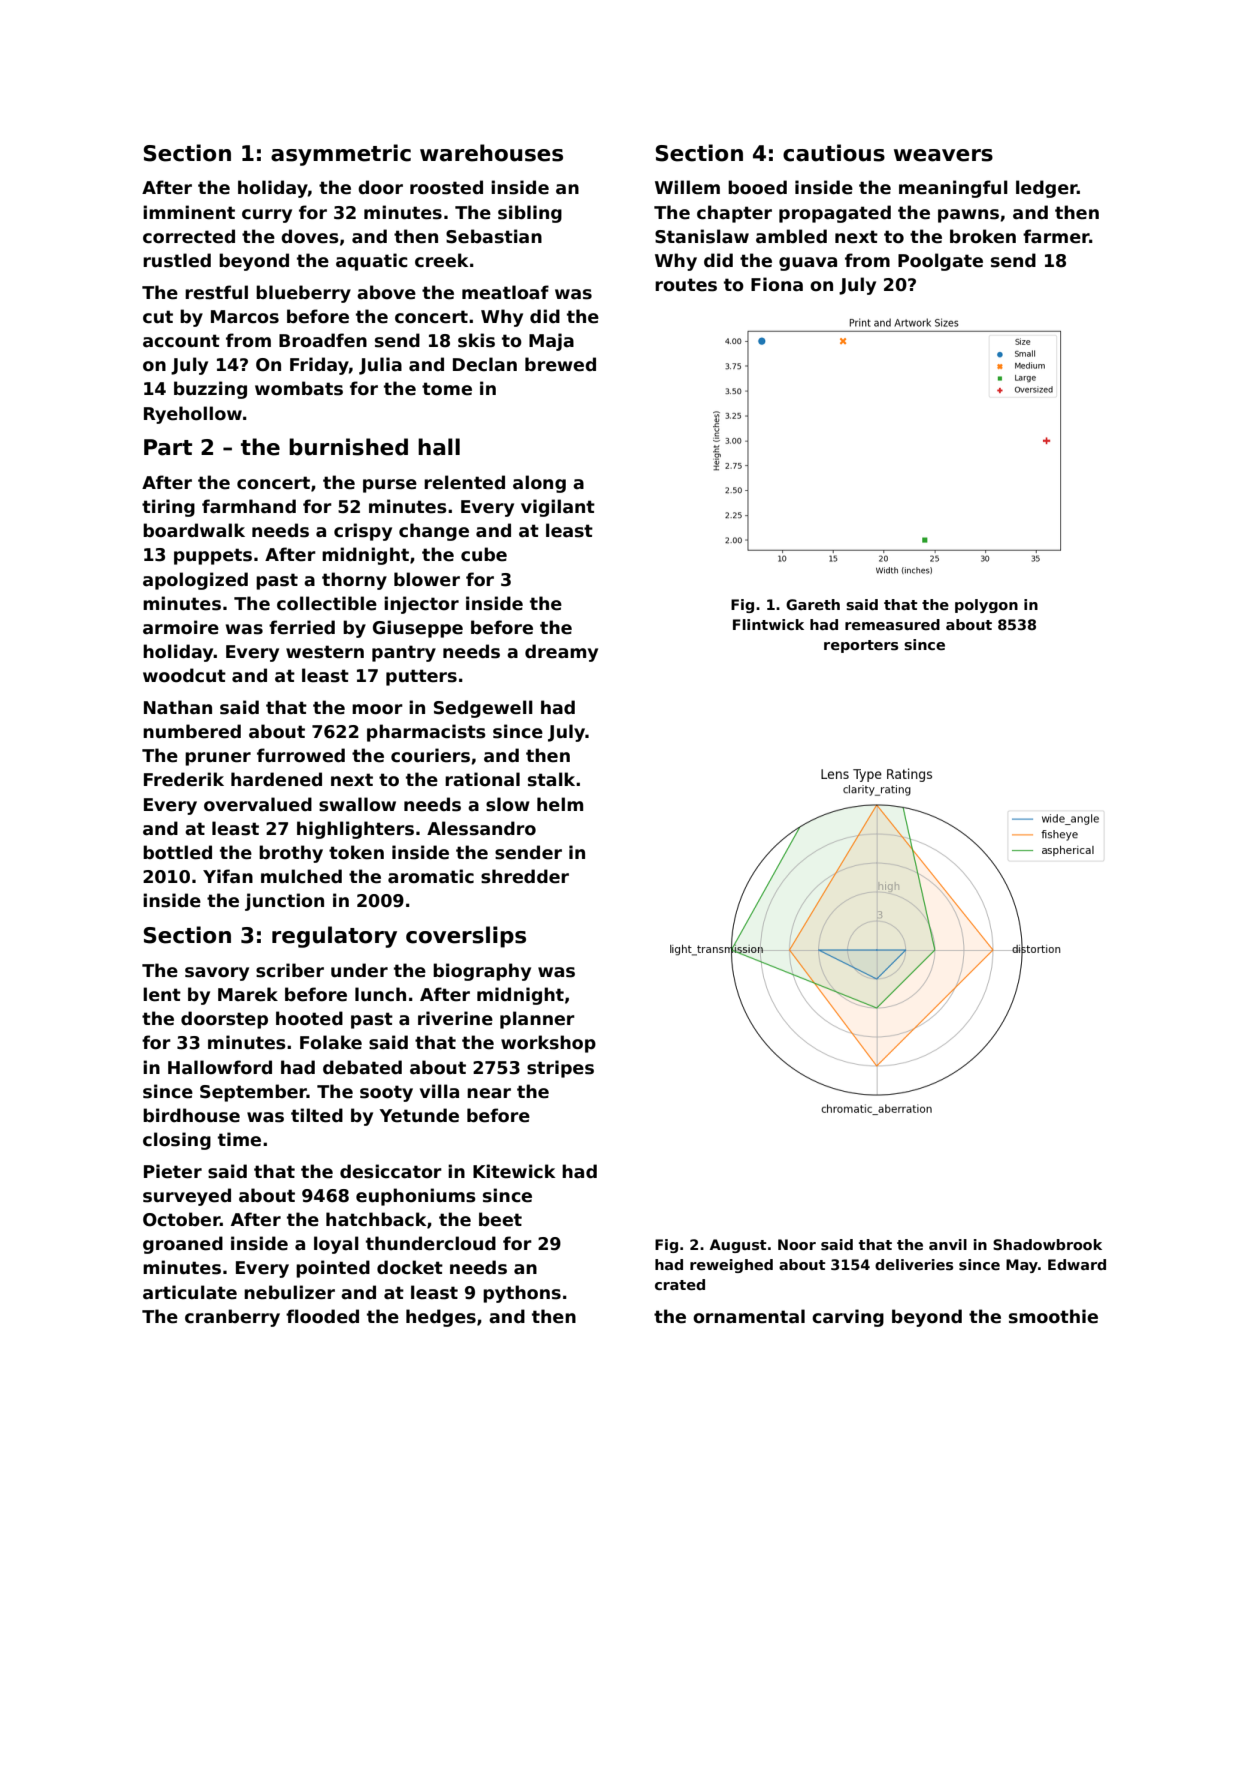 The image size is (1257, 1777). Describe the element at coordinates (768, 624) in the screenshot. I see `Flintwick` at that location.
